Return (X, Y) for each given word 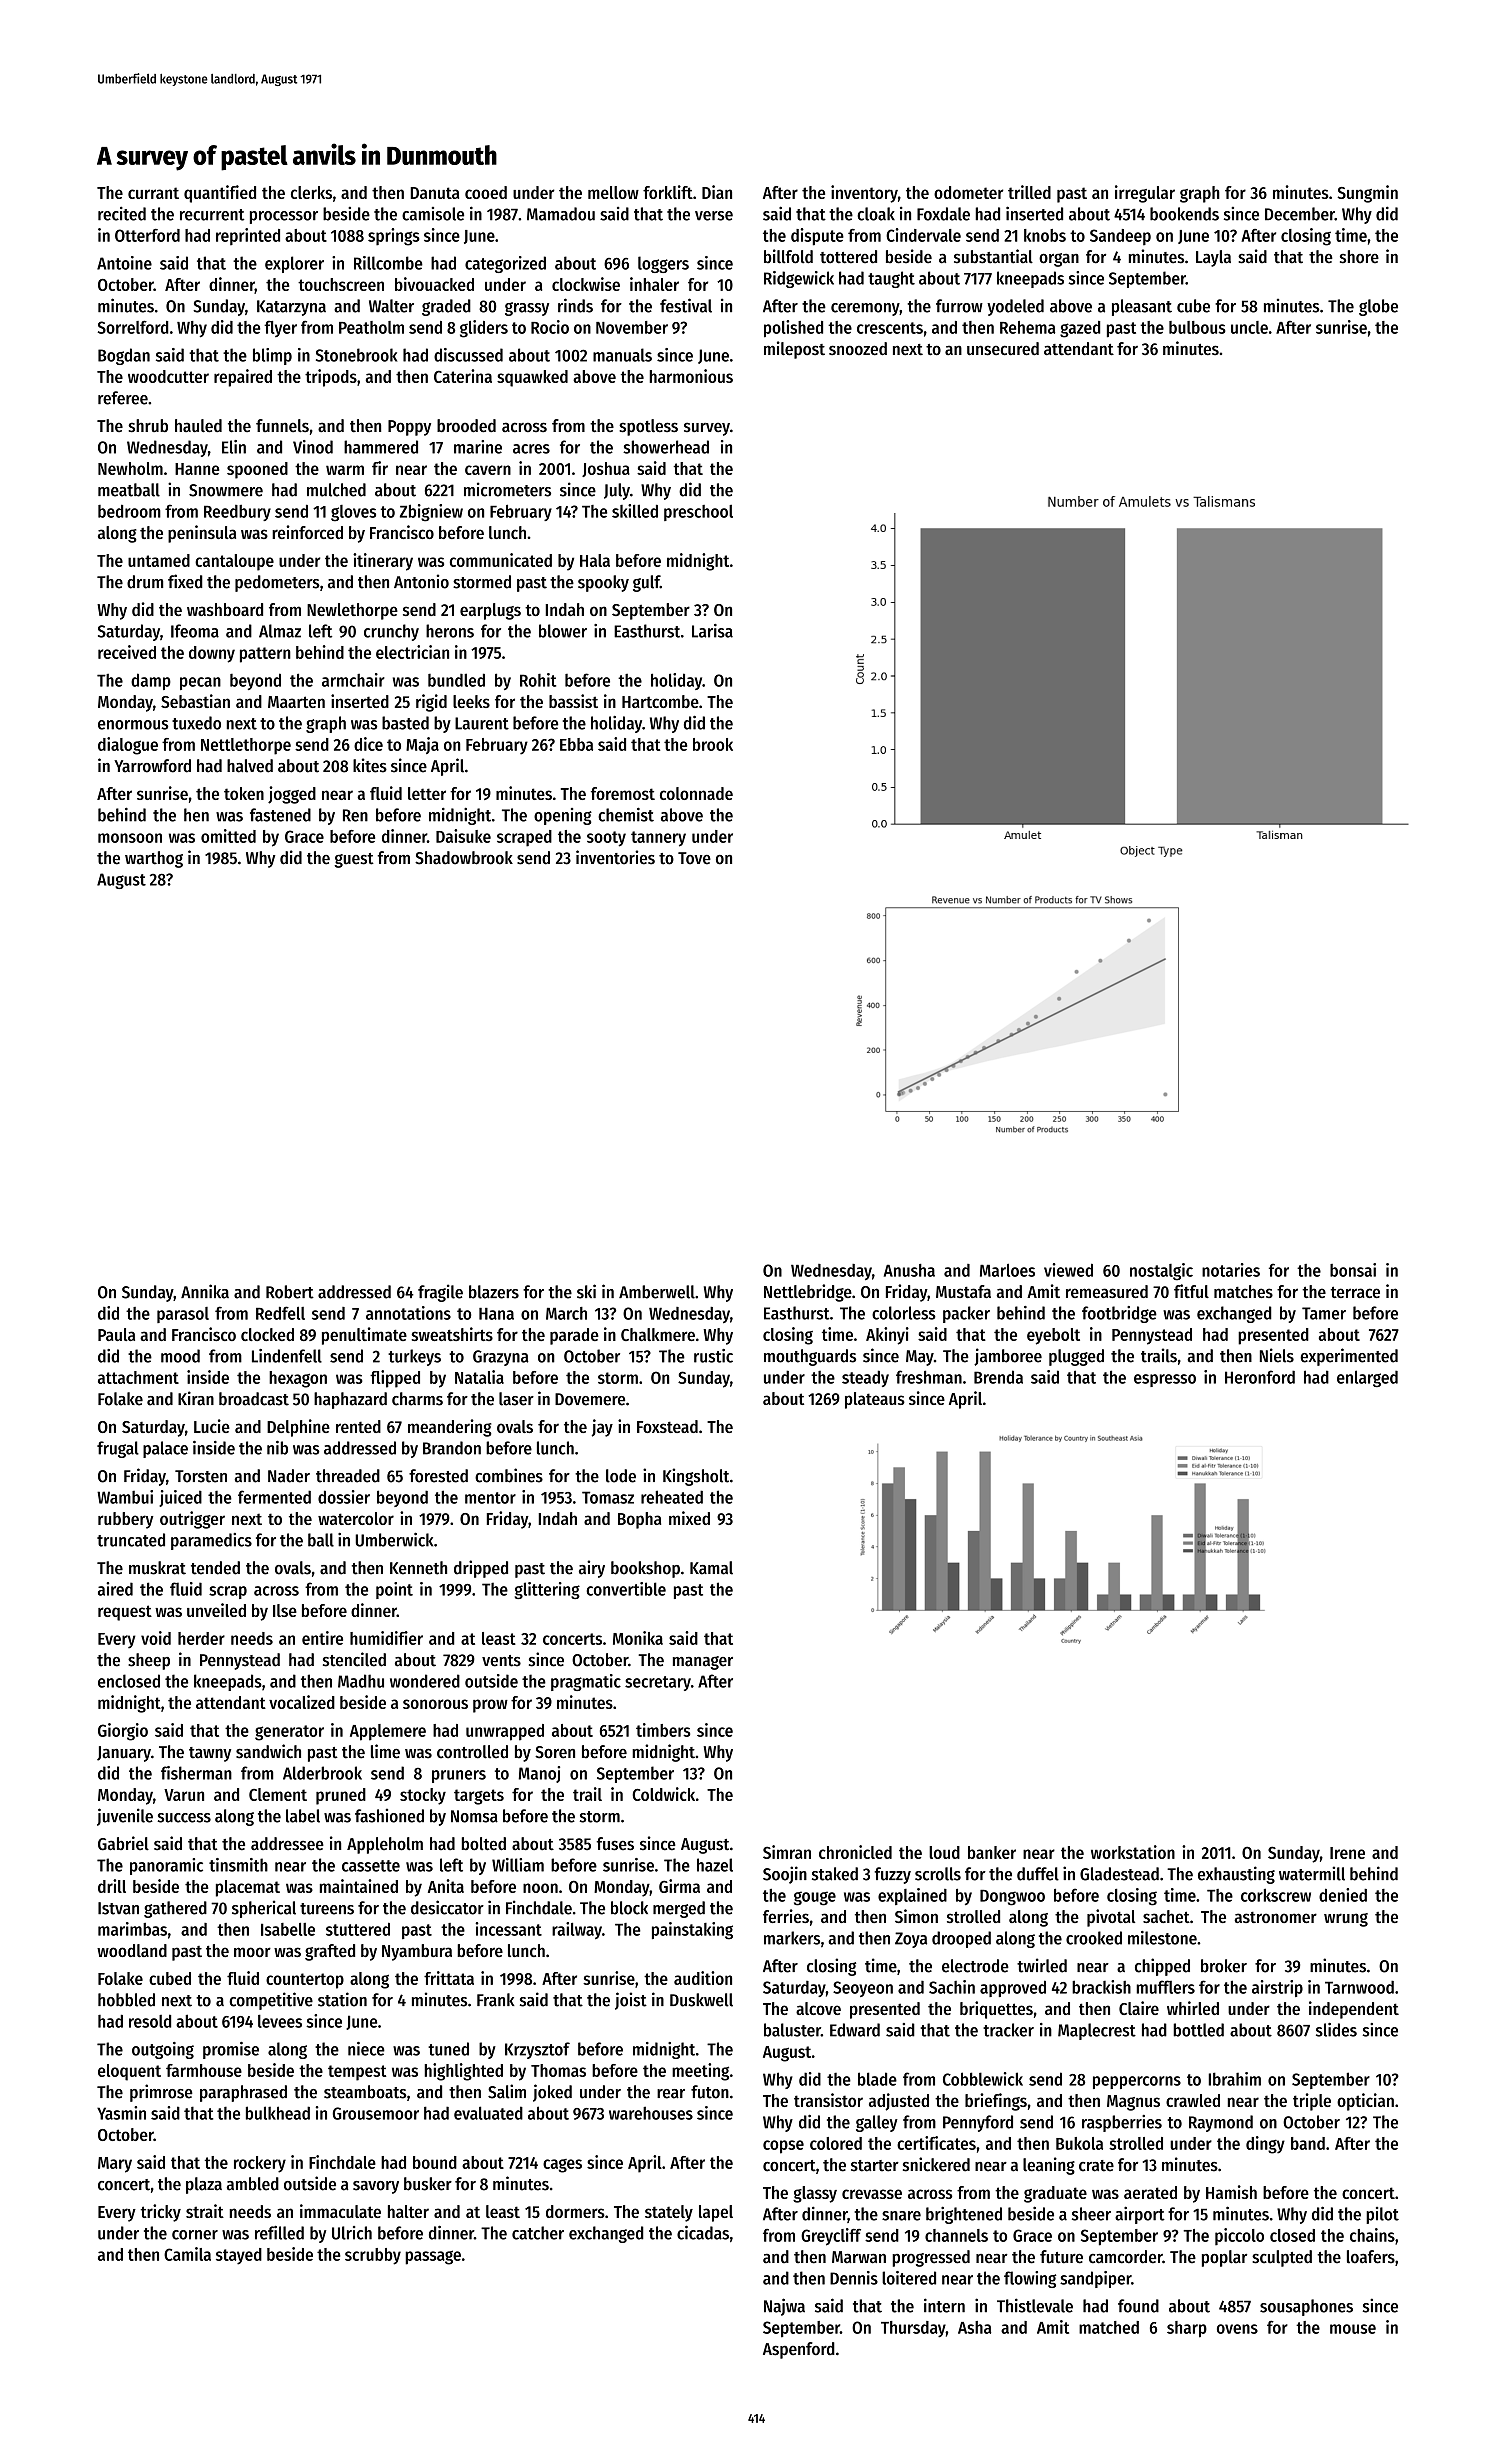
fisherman (196, 1773)
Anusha (909, 1270)
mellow (613, 192)
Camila (187, 2254)
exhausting (1236, 1875)
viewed (1068, 1270)
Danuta (434, 193)
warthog (154, 859)
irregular (1145, 194)
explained (912, 1896)
